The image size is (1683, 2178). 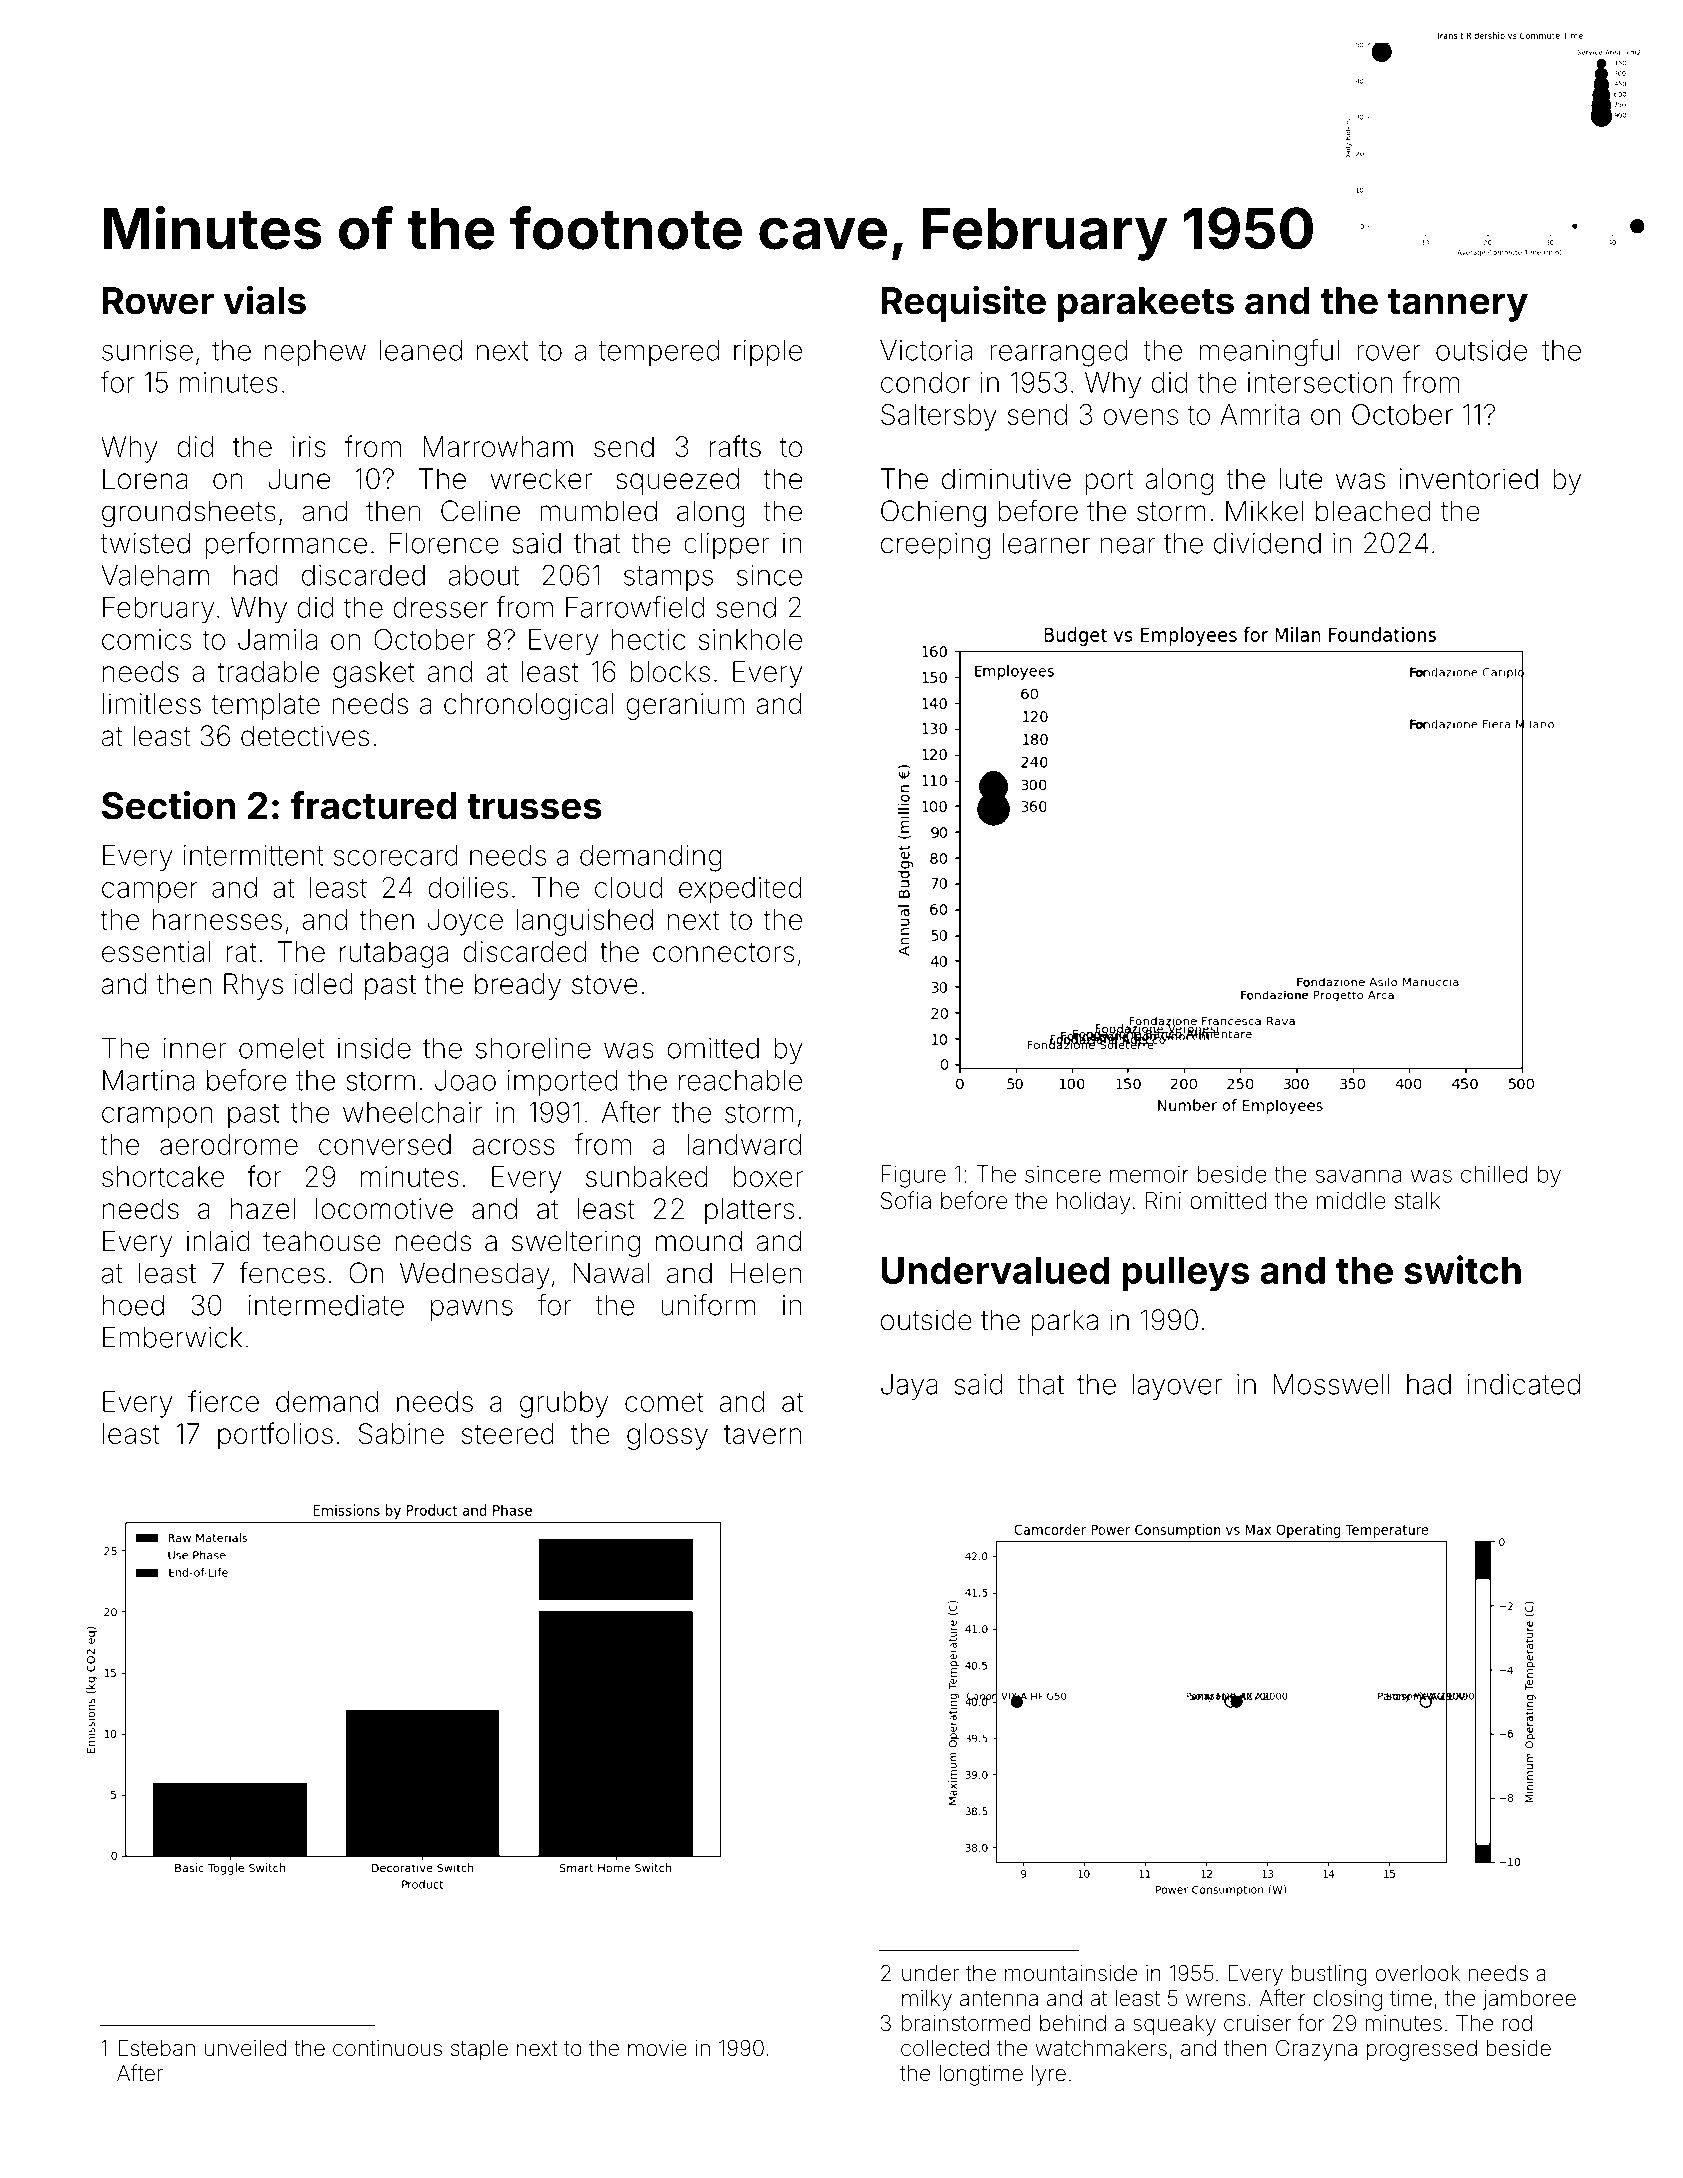 What do you see at coordinates (152, 703) in the screenshot?
I see `limitless` at bounding box center [152, 703].
